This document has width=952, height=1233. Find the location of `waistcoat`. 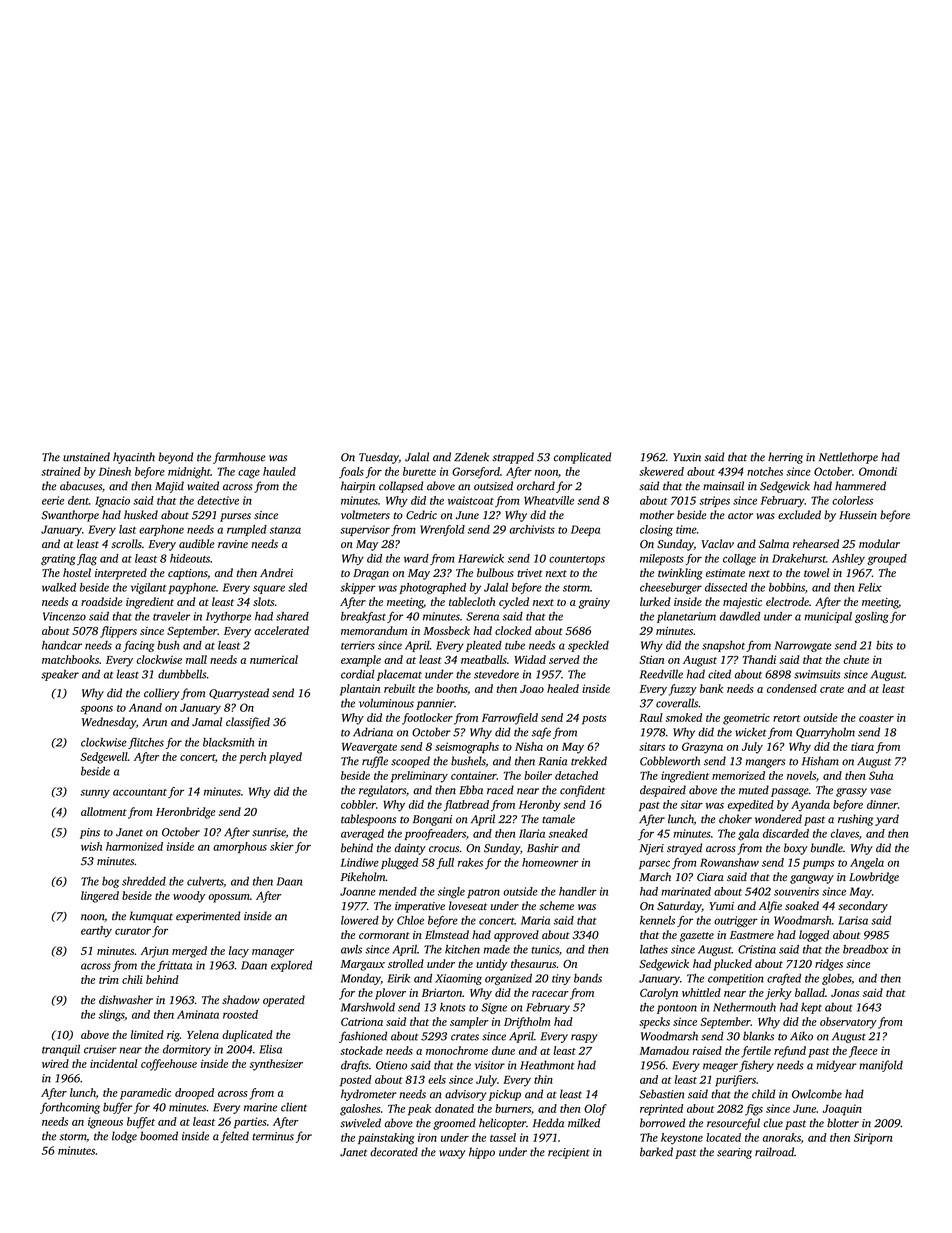

waistcoat is located at coordinates (471, 500).
